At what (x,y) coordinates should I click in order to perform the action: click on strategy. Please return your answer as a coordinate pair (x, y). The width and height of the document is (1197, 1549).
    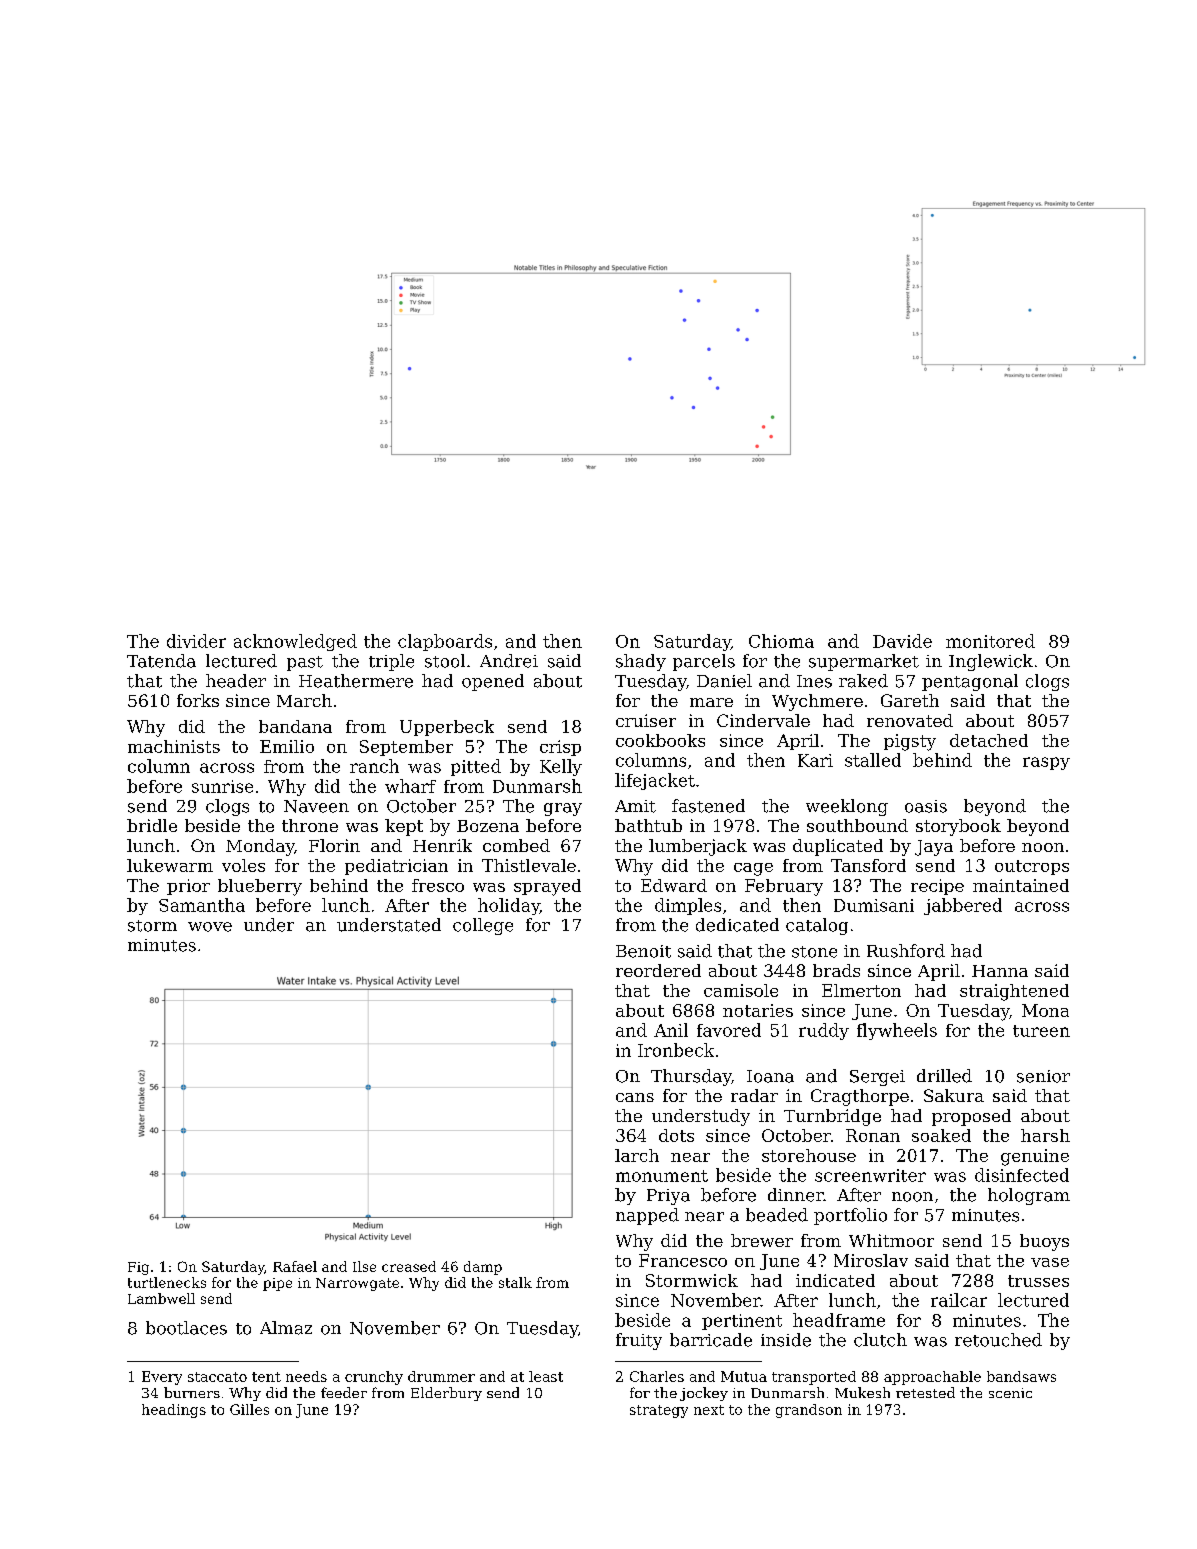
    Looking at the image, I should click on (659, 1411).
